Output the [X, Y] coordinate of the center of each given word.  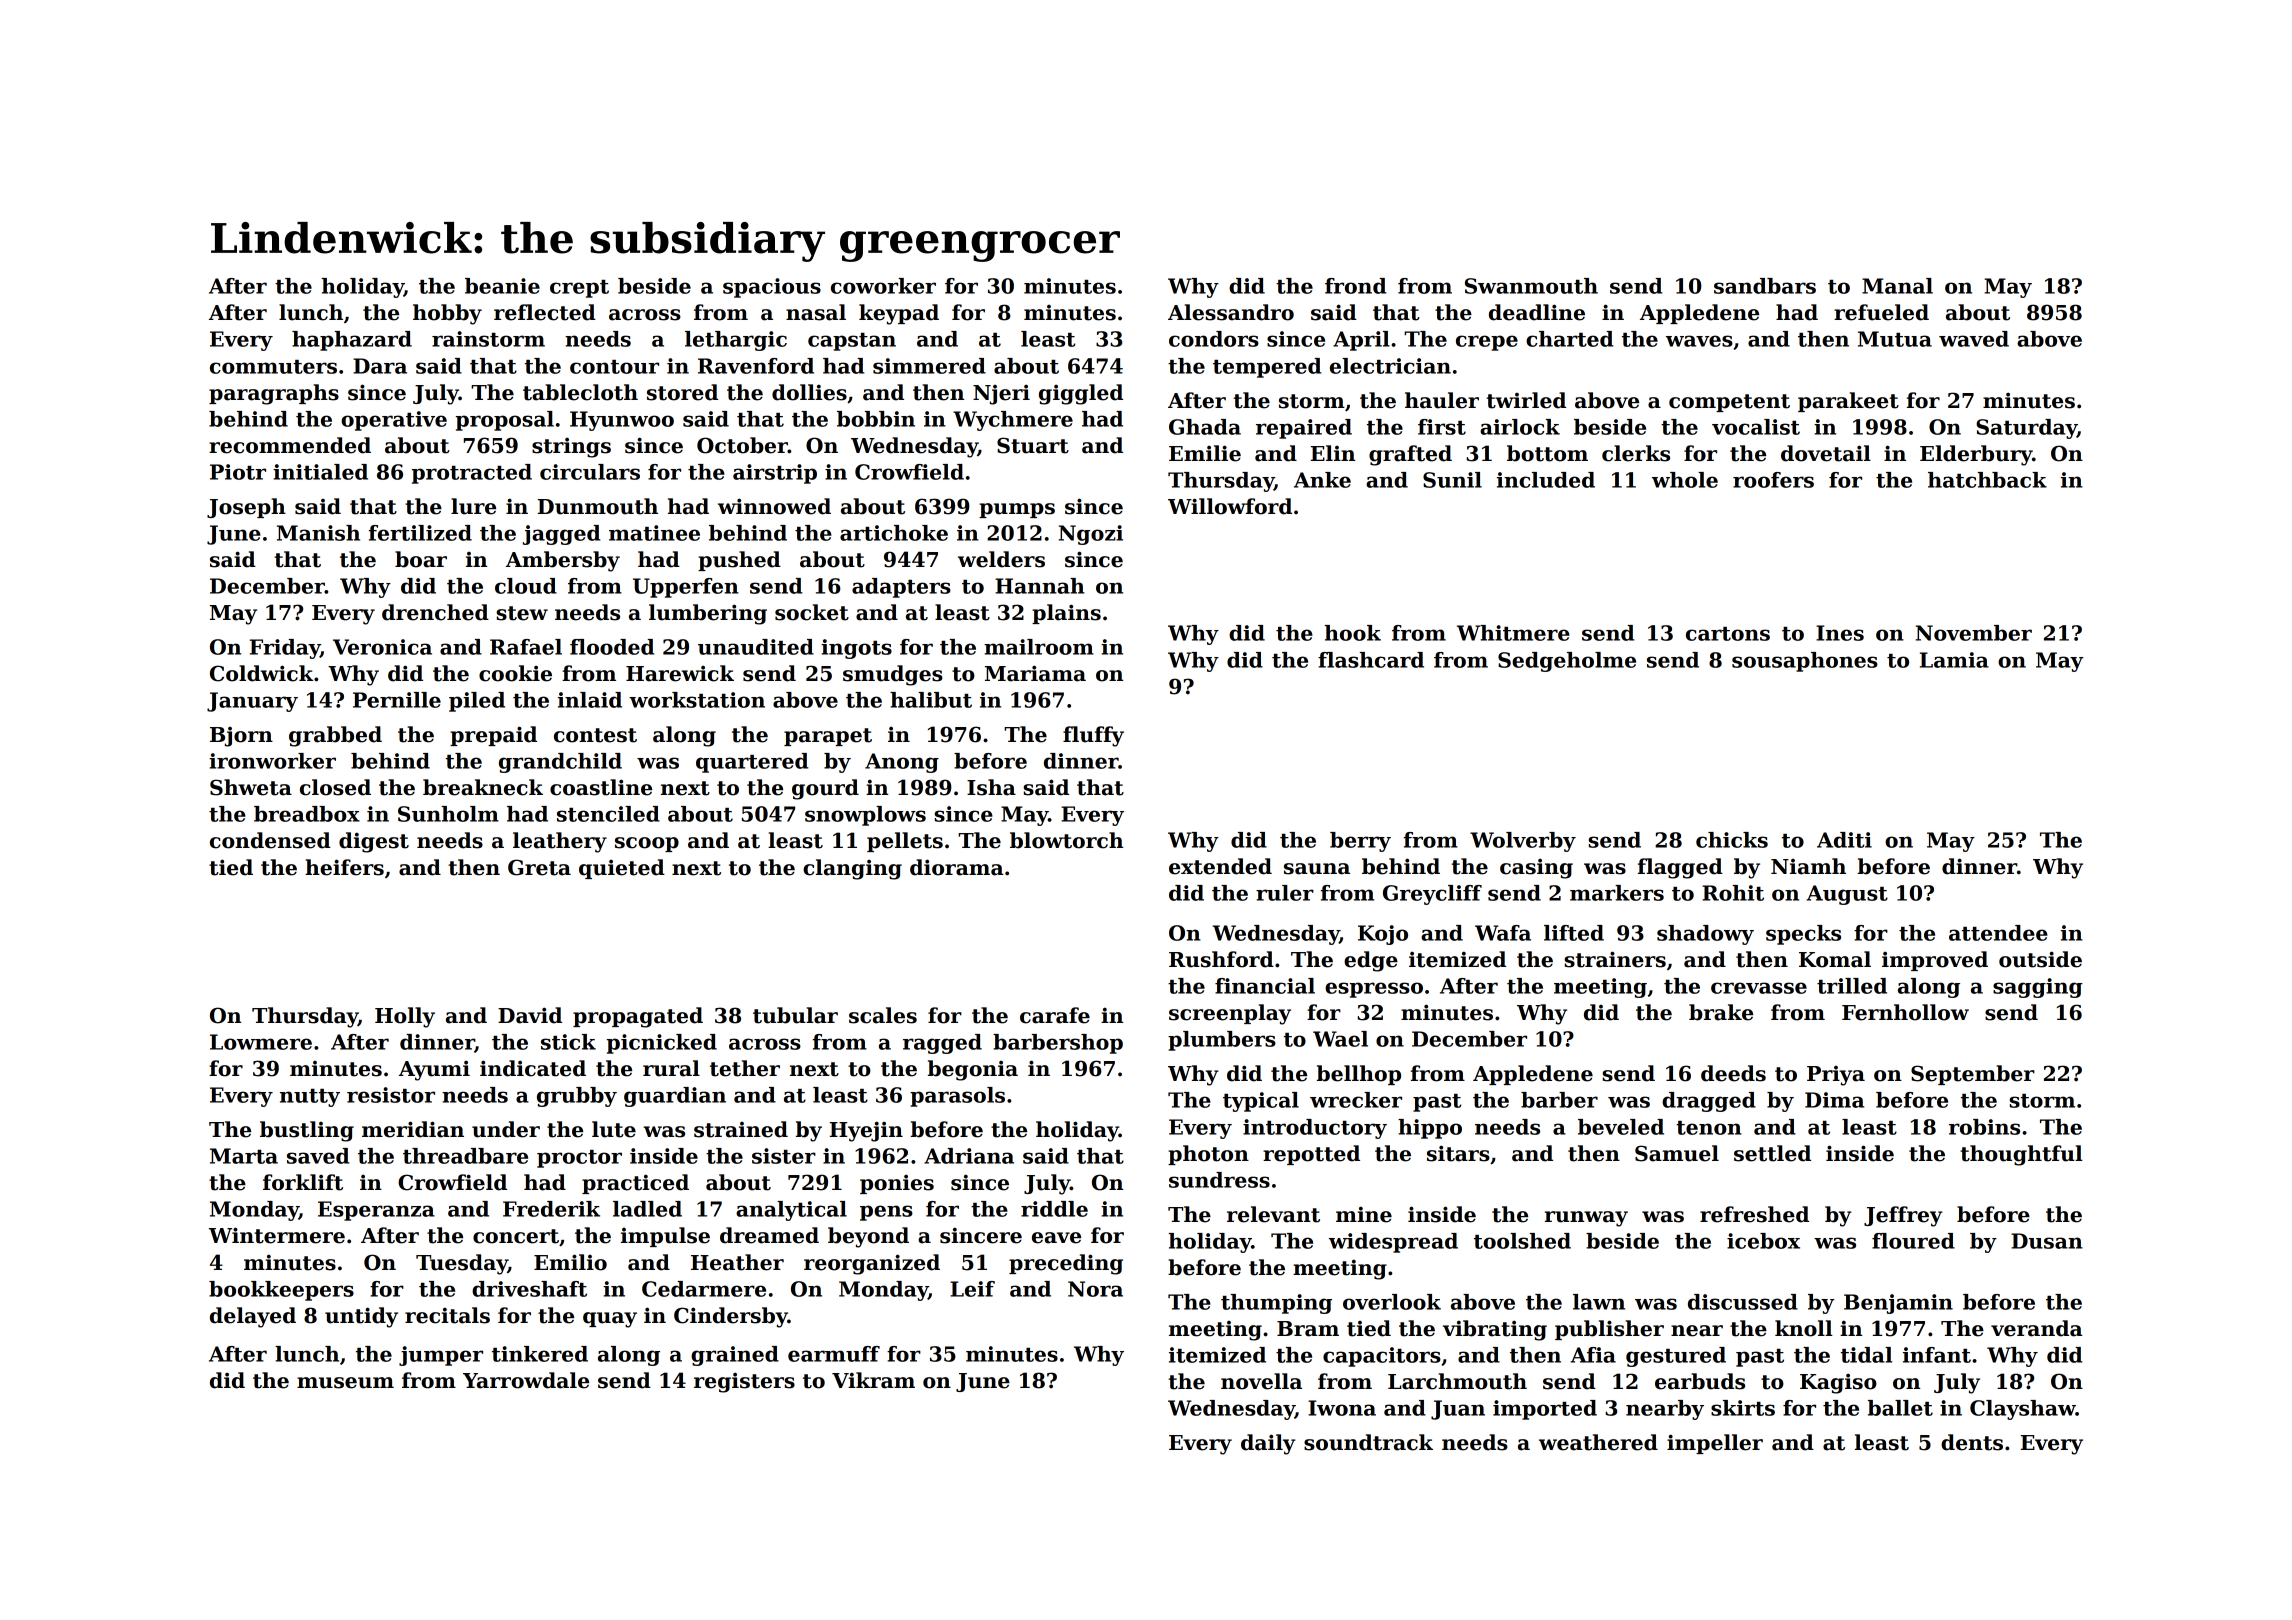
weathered [1598, 1442]
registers [744, 1382]
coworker [883, 286]
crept [579, 289]
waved [1974, 339]
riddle [1054, 1209]
